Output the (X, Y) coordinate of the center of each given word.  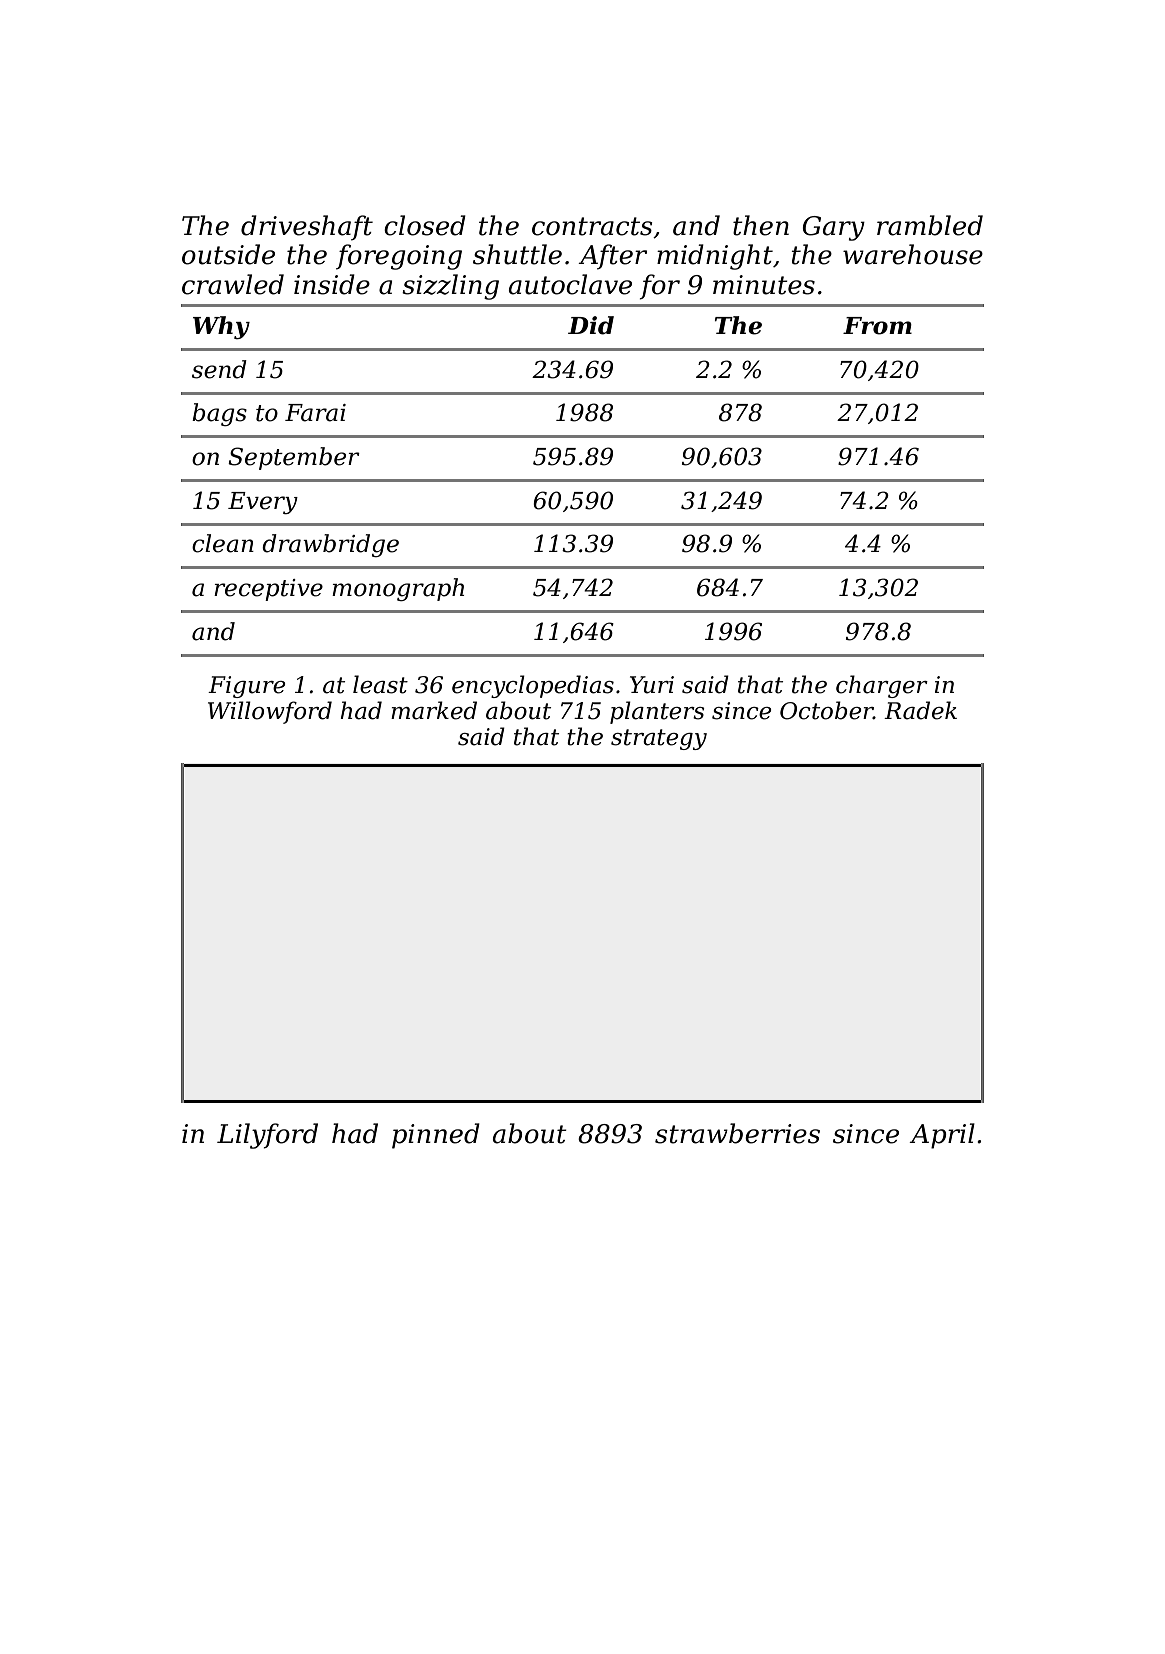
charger (882, 686)
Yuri (652, 685)
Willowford (270, 712)
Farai (315, 413)
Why (221, 327)
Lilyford (267, 1136)
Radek (920, 710)
